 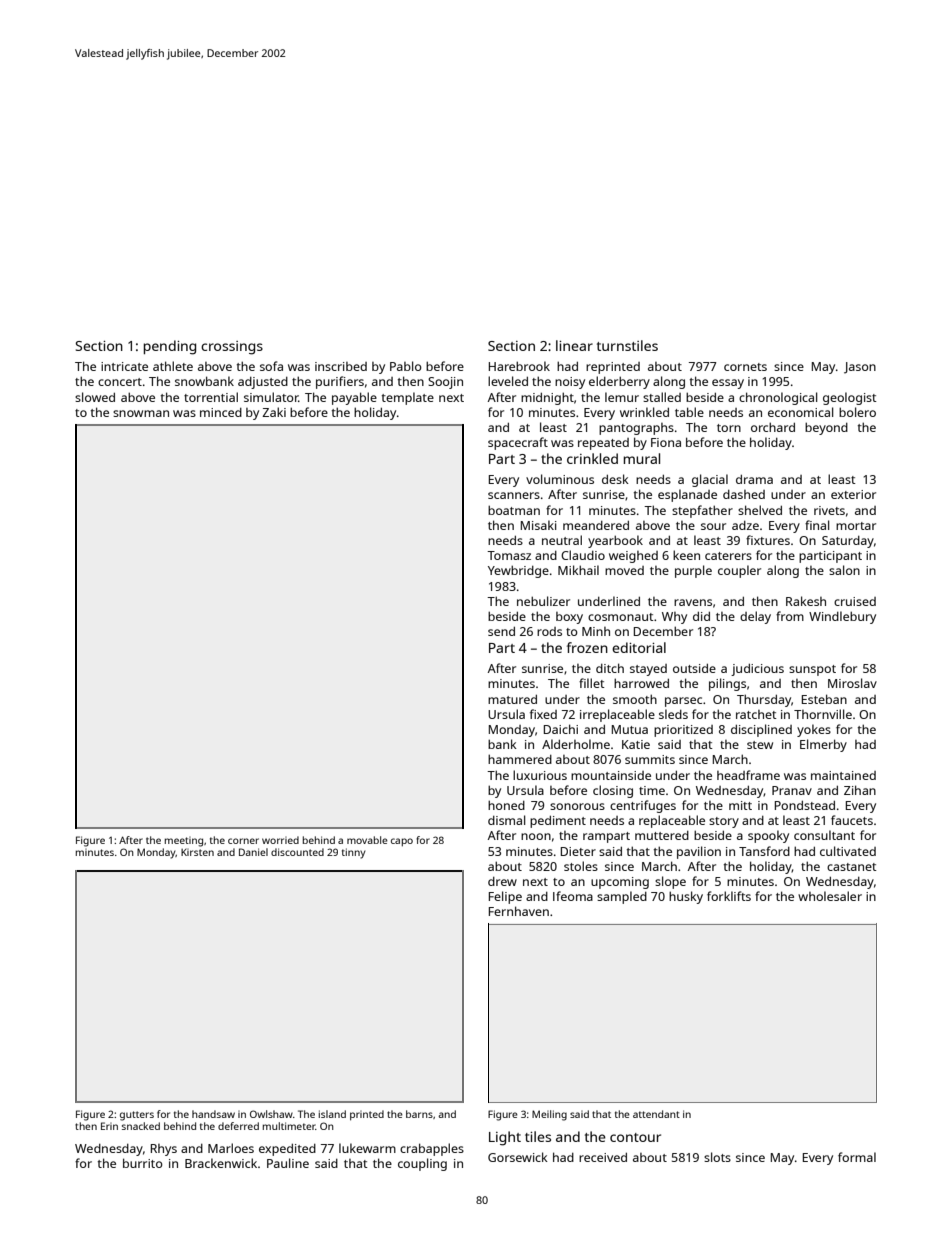 I want to click on send, so click(x=501, y=631).
